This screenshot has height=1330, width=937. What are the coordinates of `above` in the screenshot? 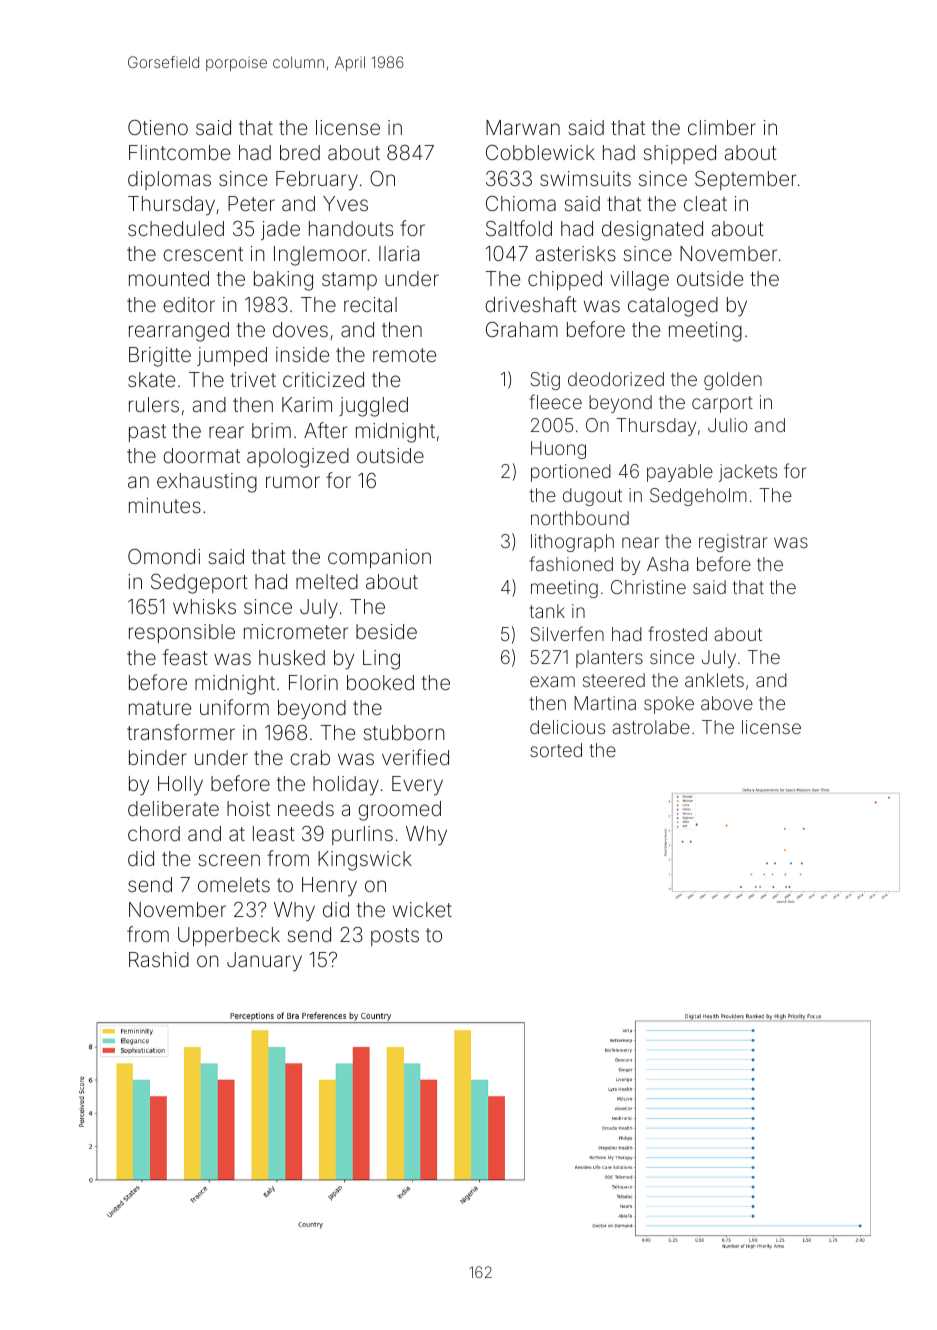 It's located at (727, 703).
